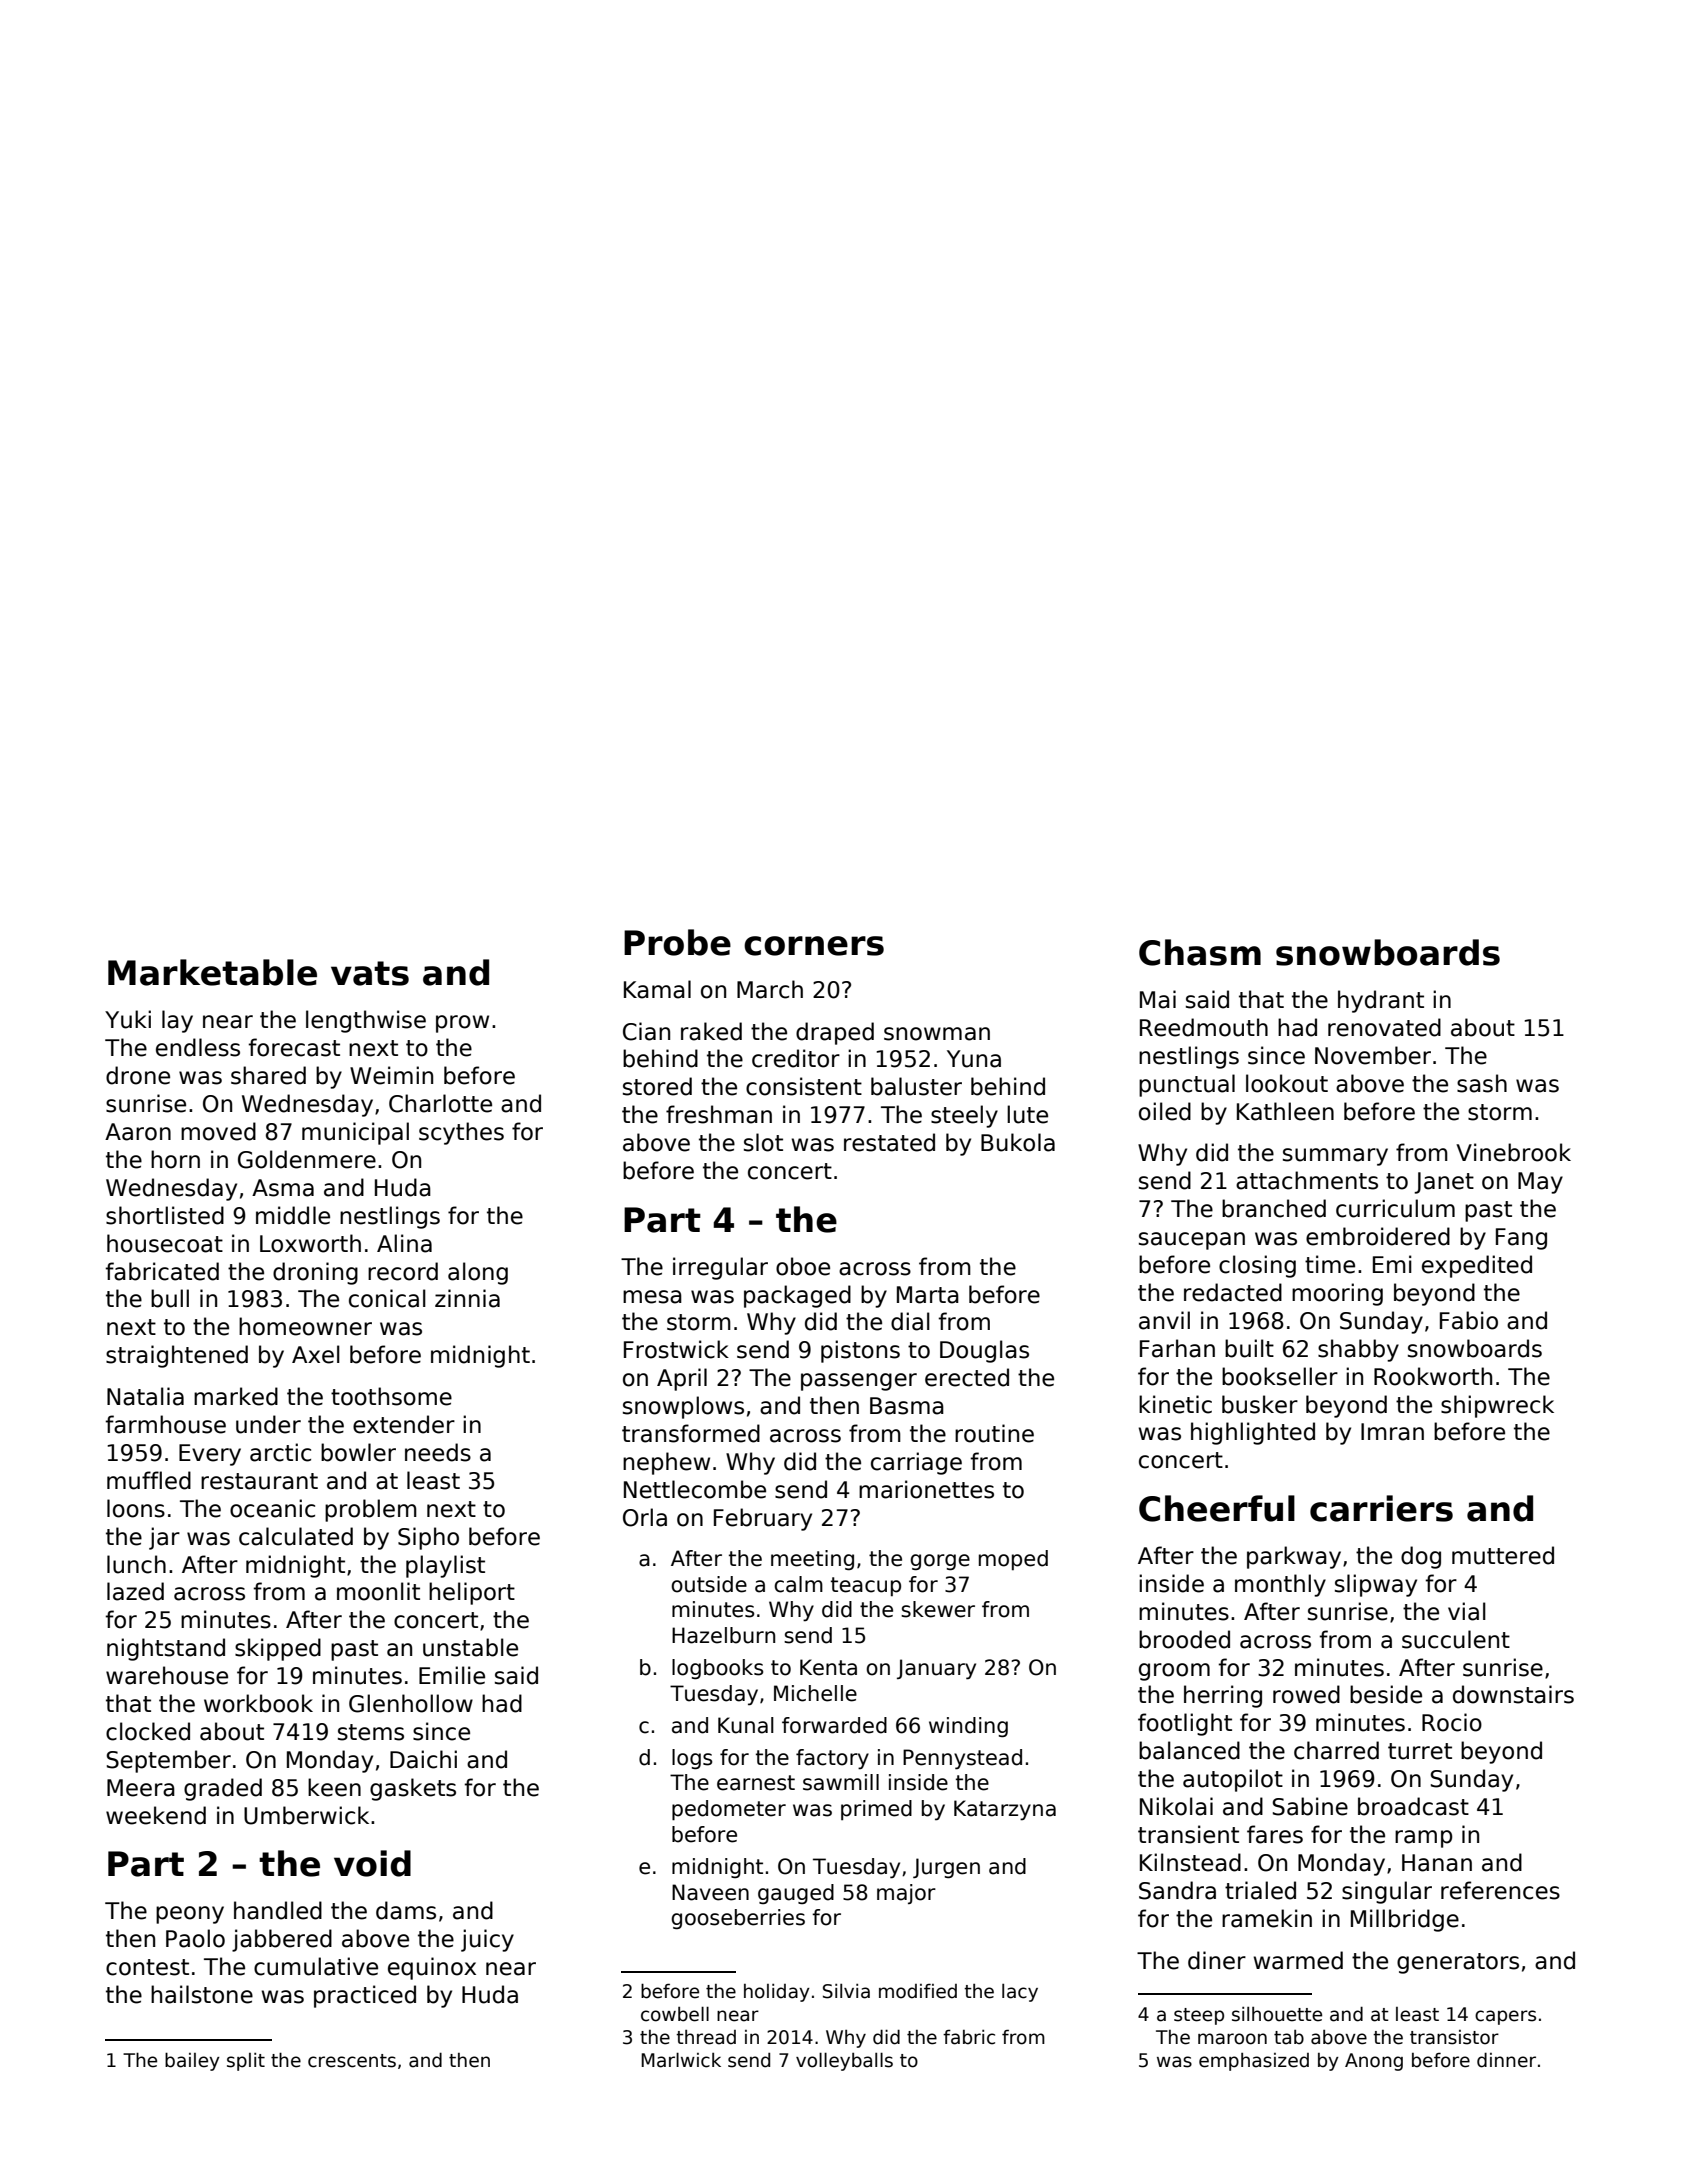 The image size is (1683, 2178). What do you see at coordinates (452, 1675) in the screenshot?
I see `Emilie` at bounding box center [452, 1675].
